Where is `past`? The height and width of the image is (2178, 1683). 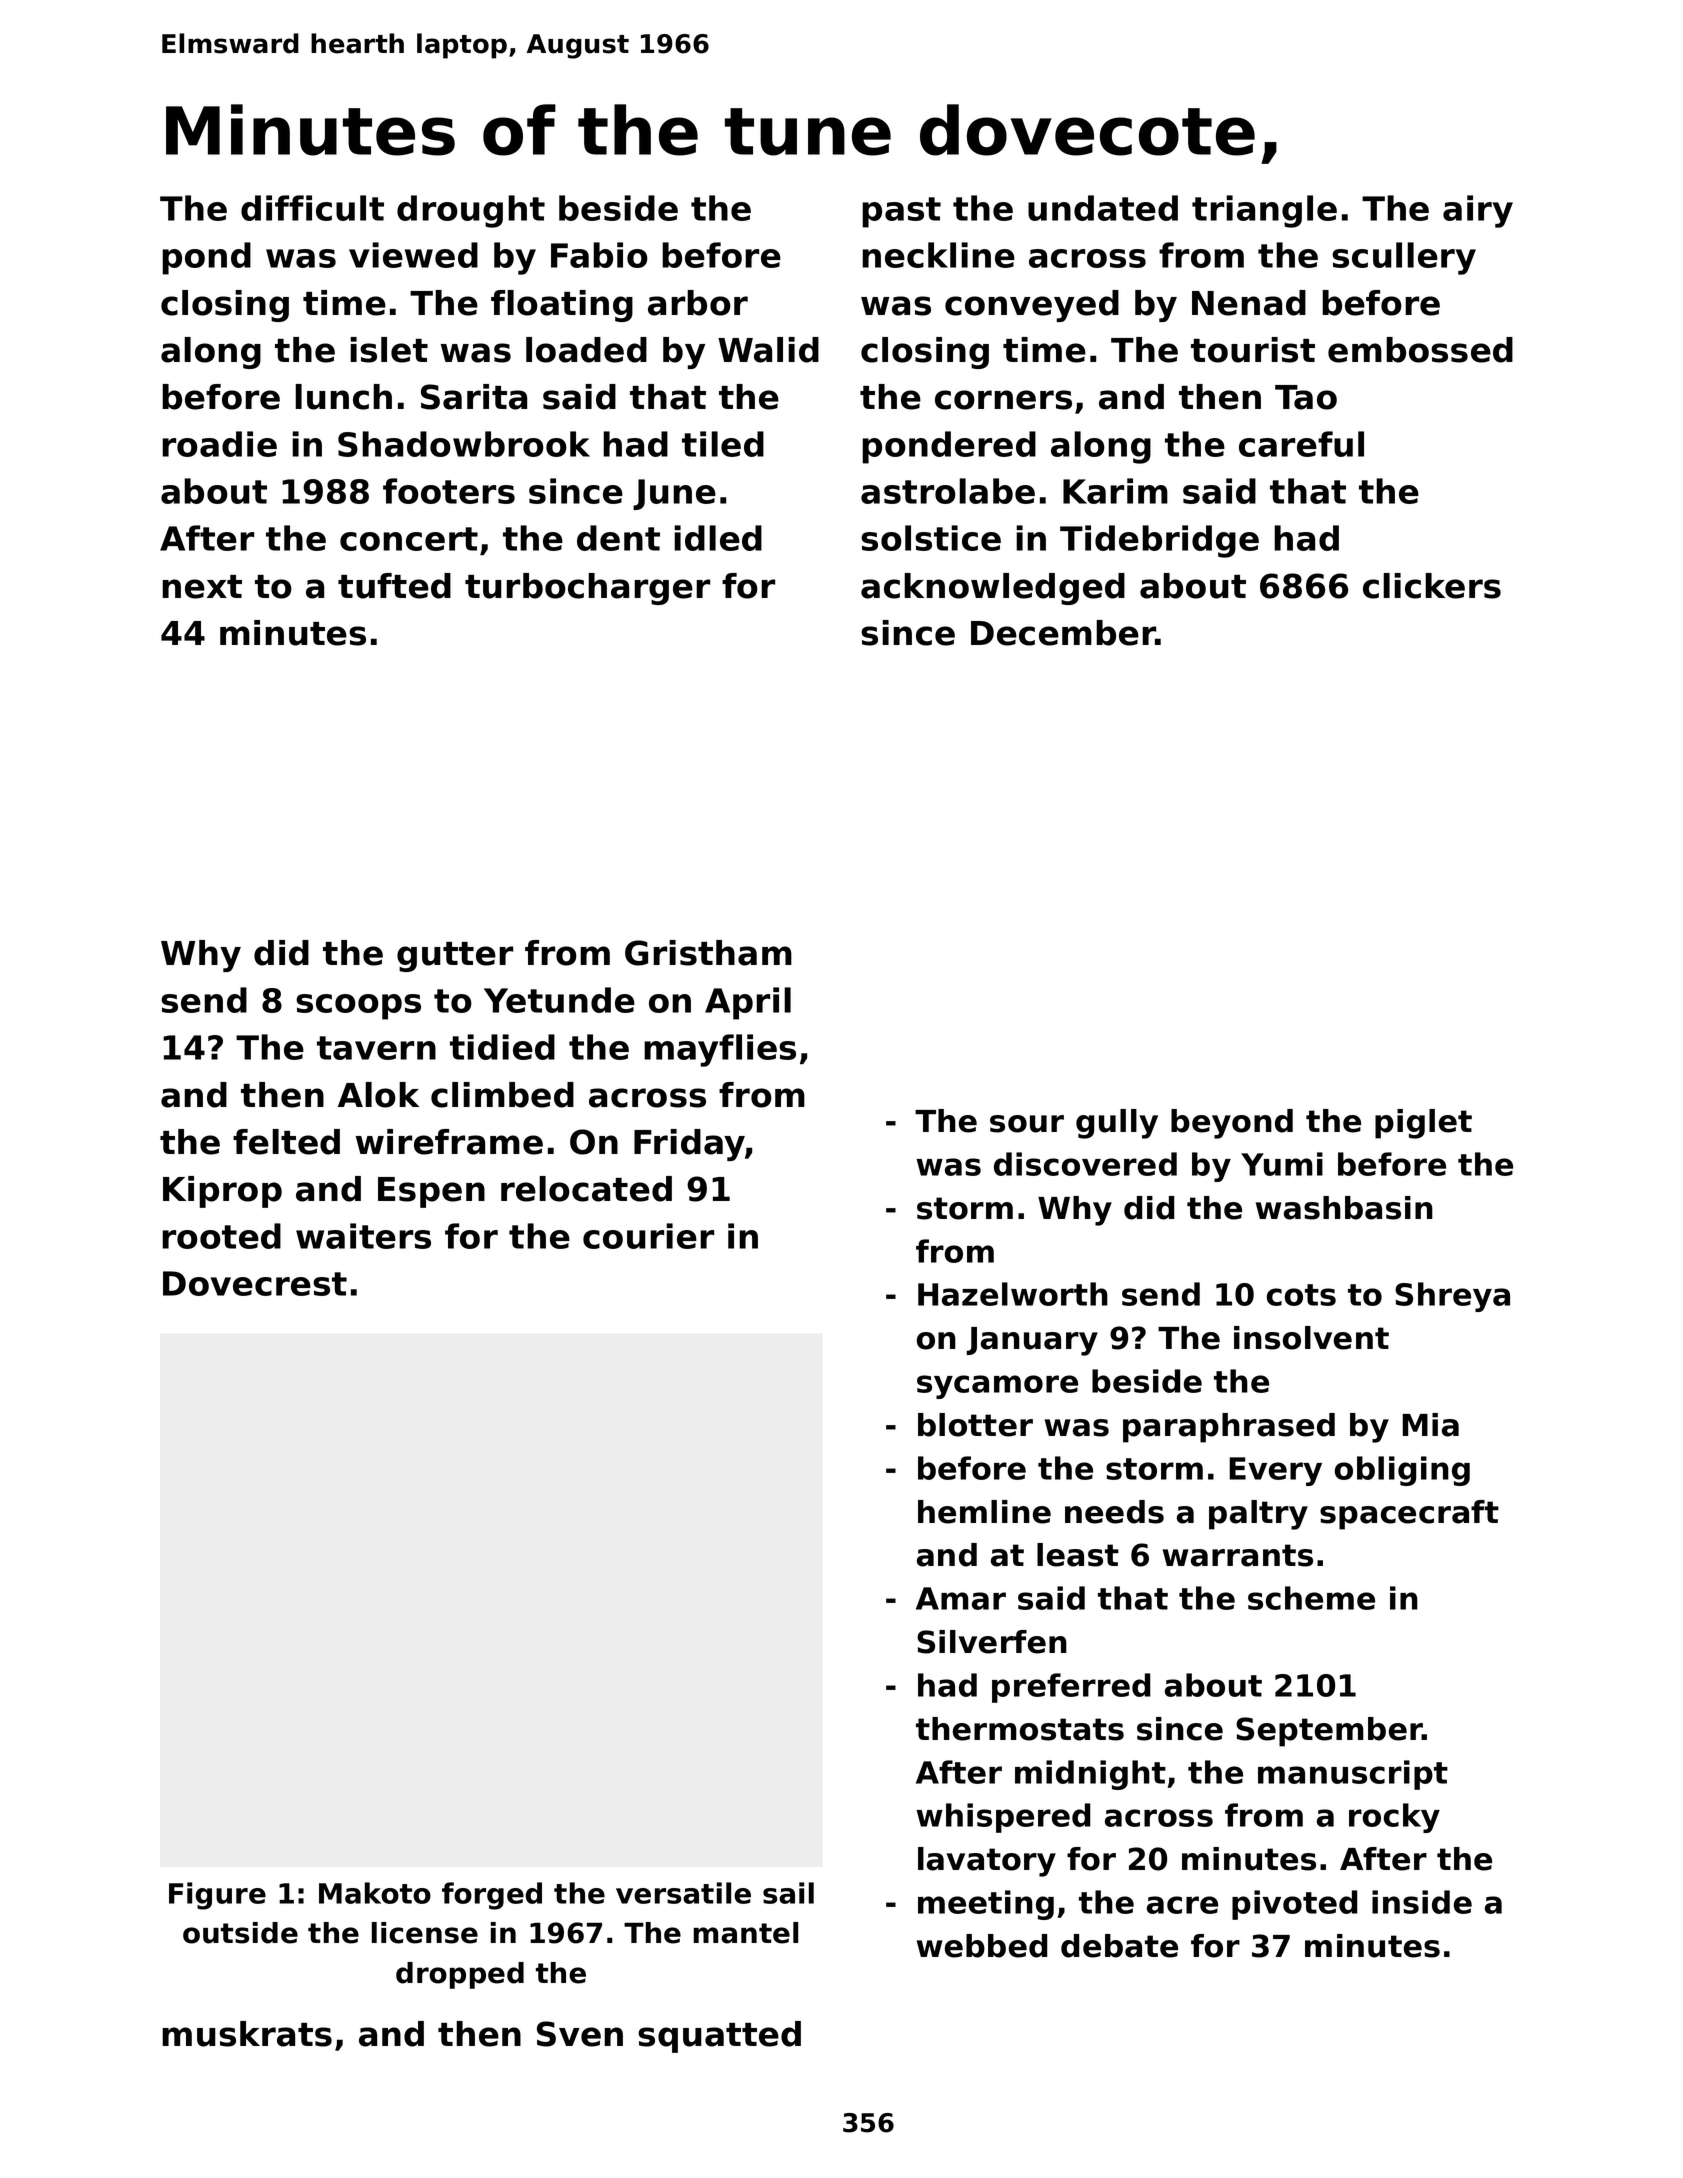
past is located at coordinates (901, 212).
